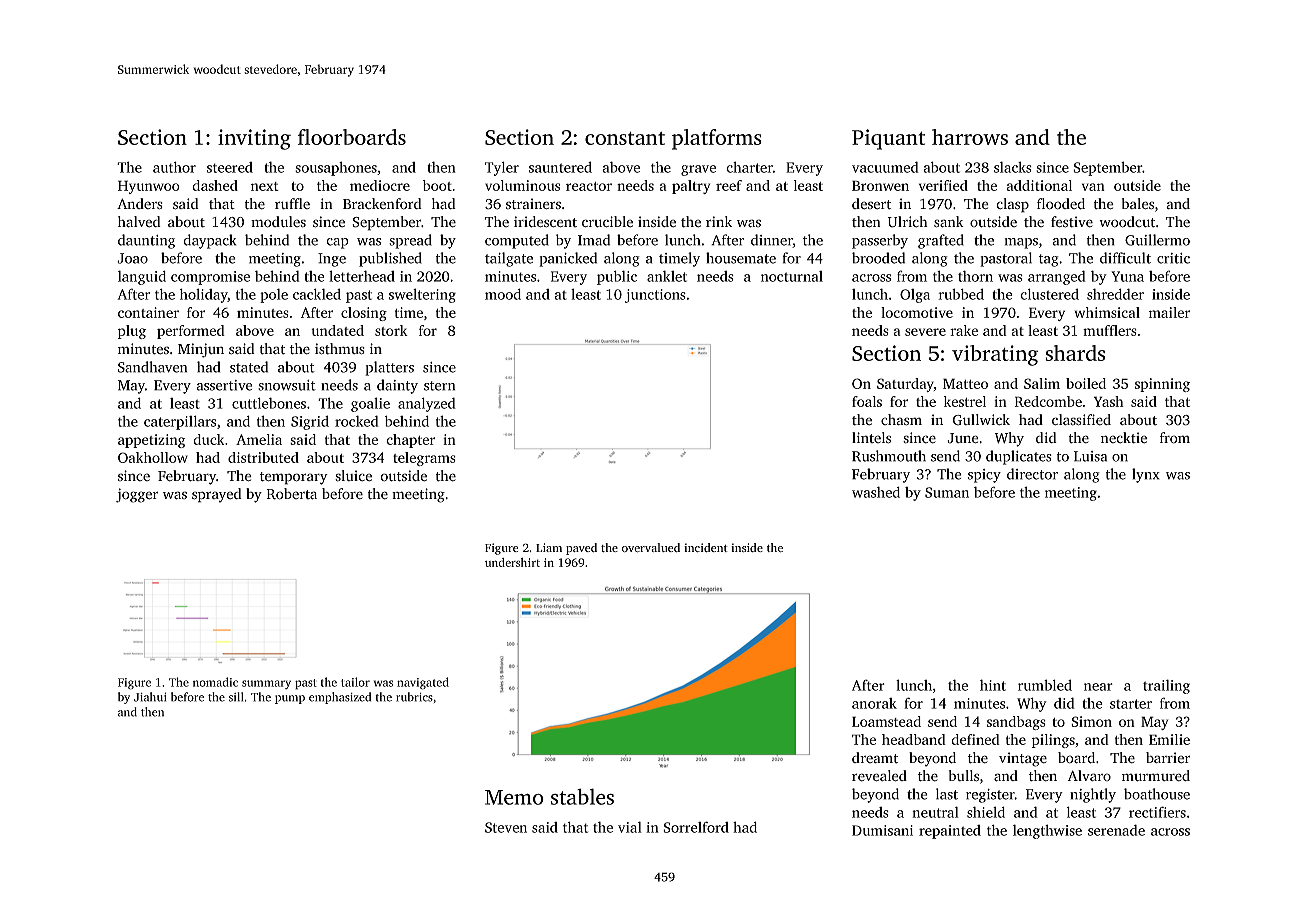 The height and width of the screenshot is (924, 1308). Describe the element at coordinates (254, 139) in the screenshot. I see `inviting` at that location.
